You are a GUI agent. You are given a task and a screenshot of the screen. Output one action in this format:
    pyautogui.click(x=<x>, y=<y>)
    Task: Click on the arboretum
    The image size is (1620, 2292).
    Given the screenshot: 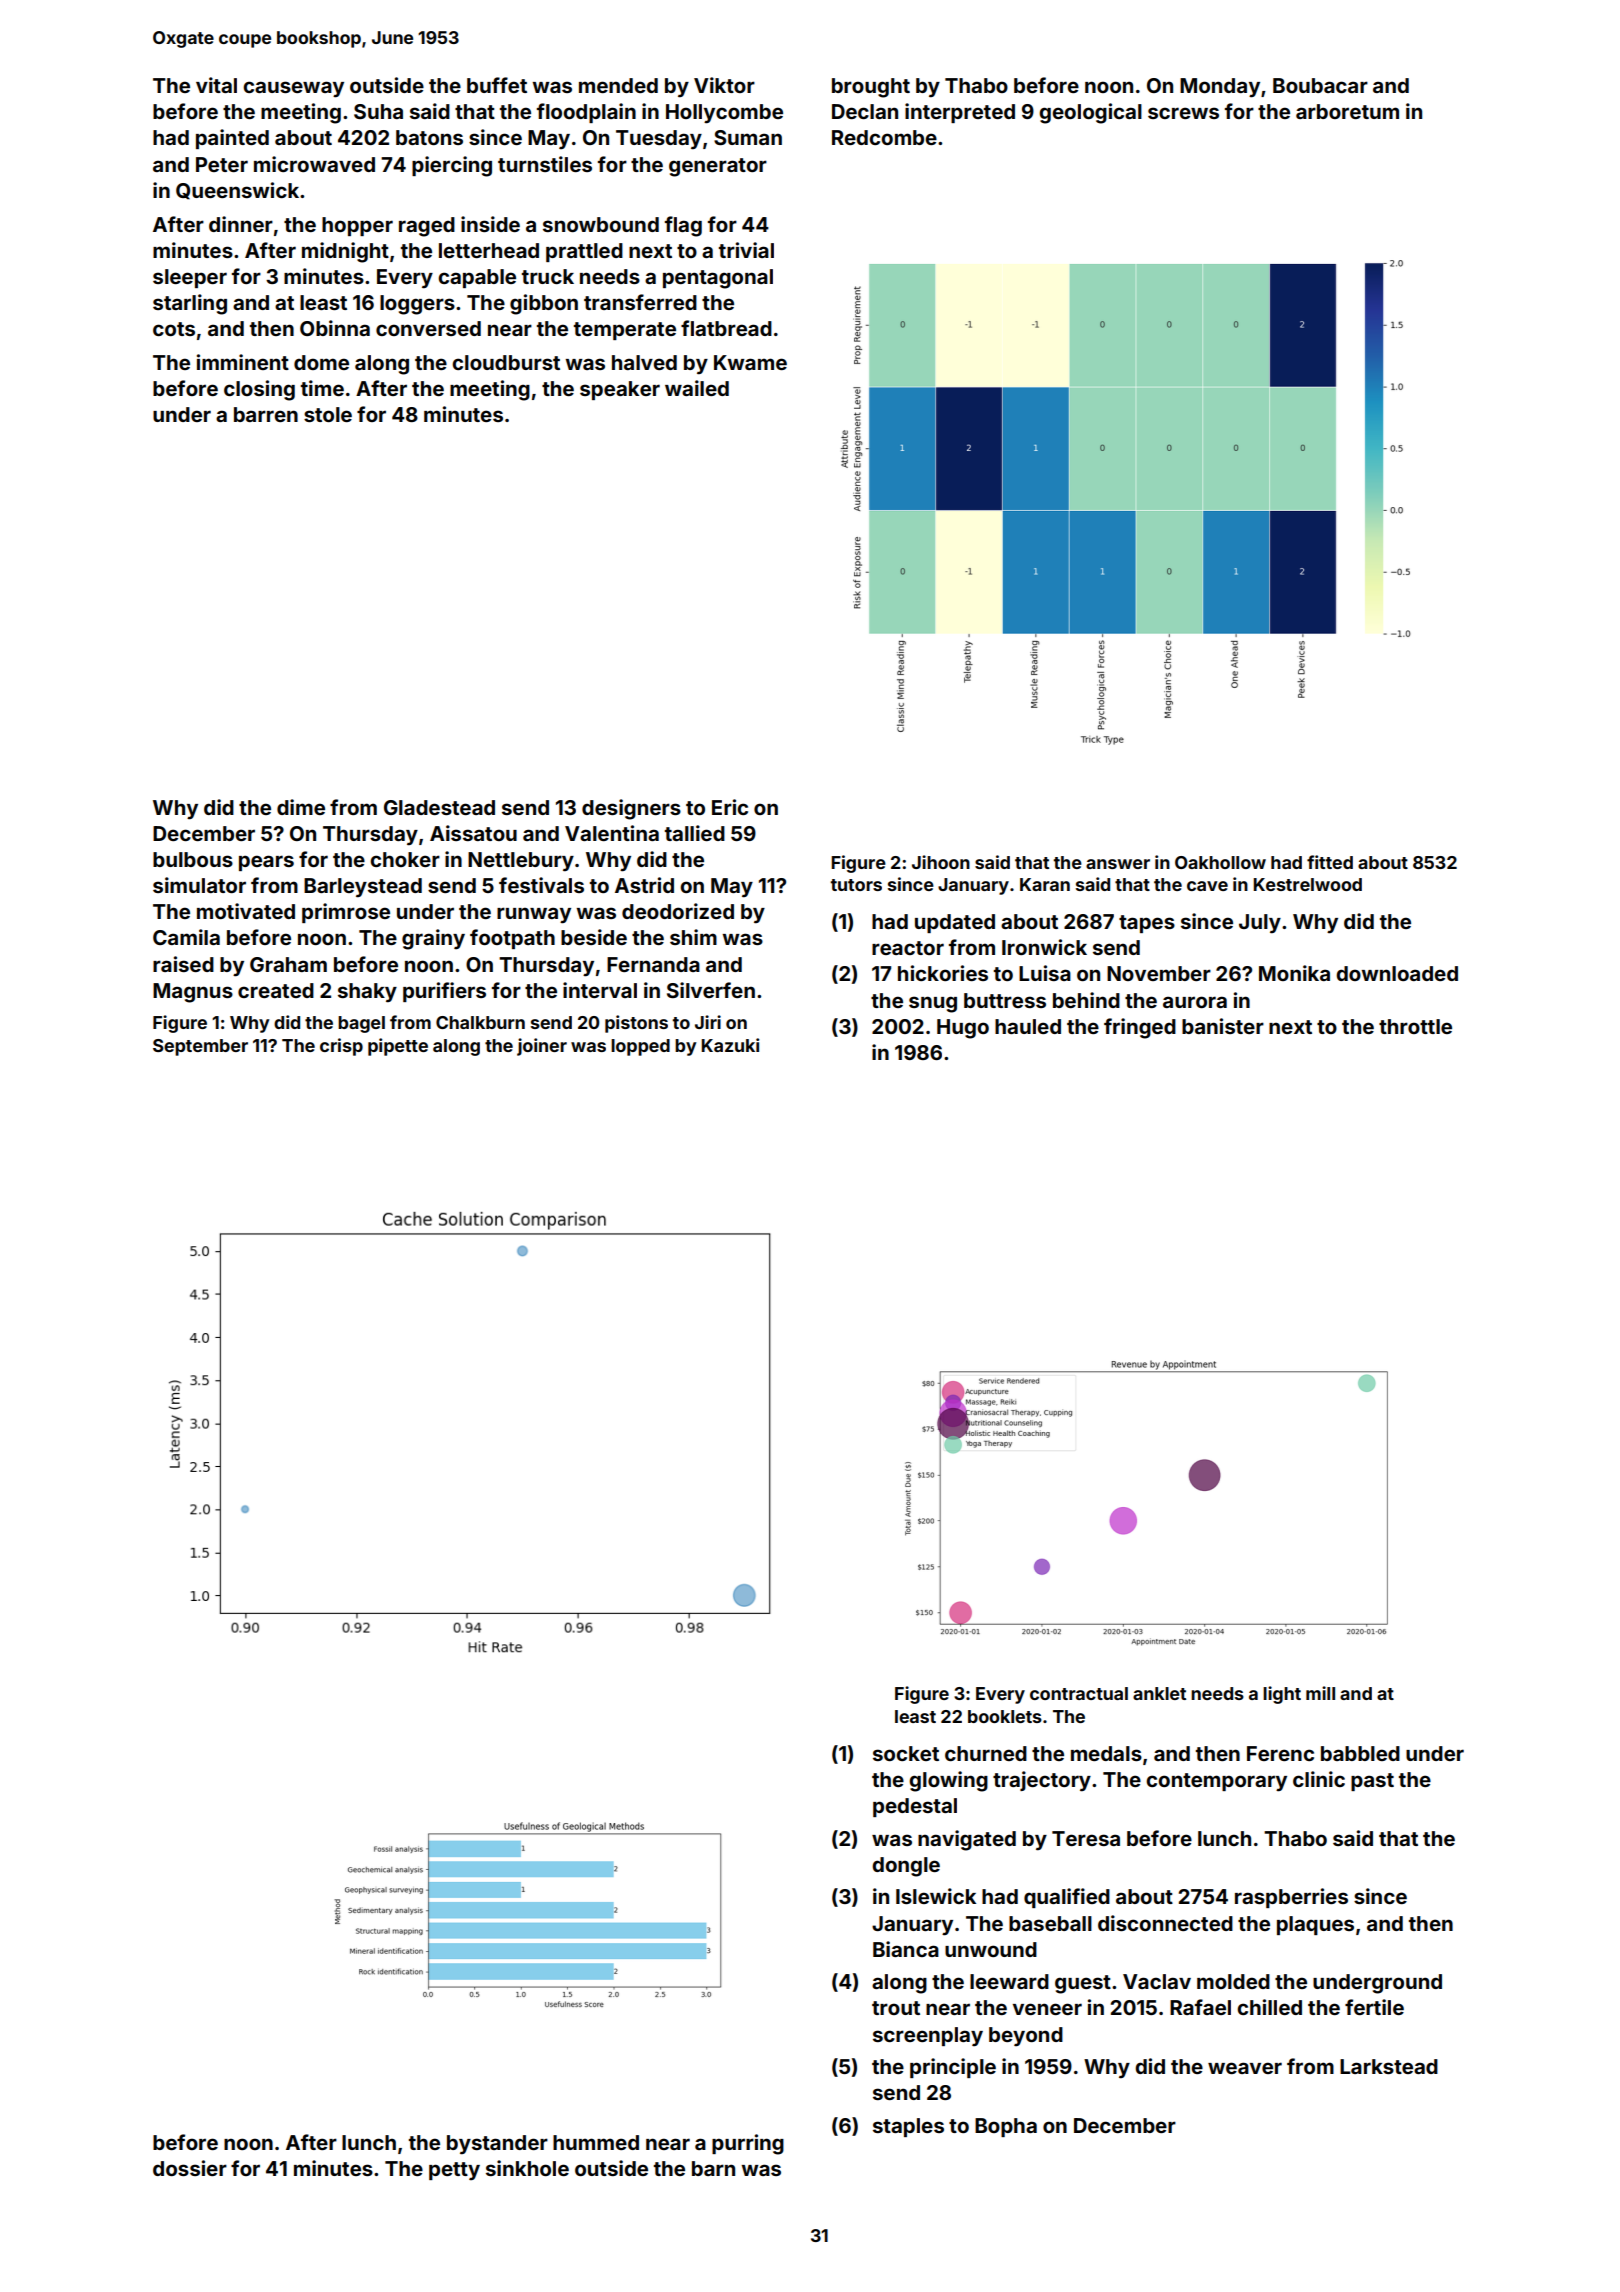 What is the action you would take?
    pyautogui.click(x=1347, y=111)
